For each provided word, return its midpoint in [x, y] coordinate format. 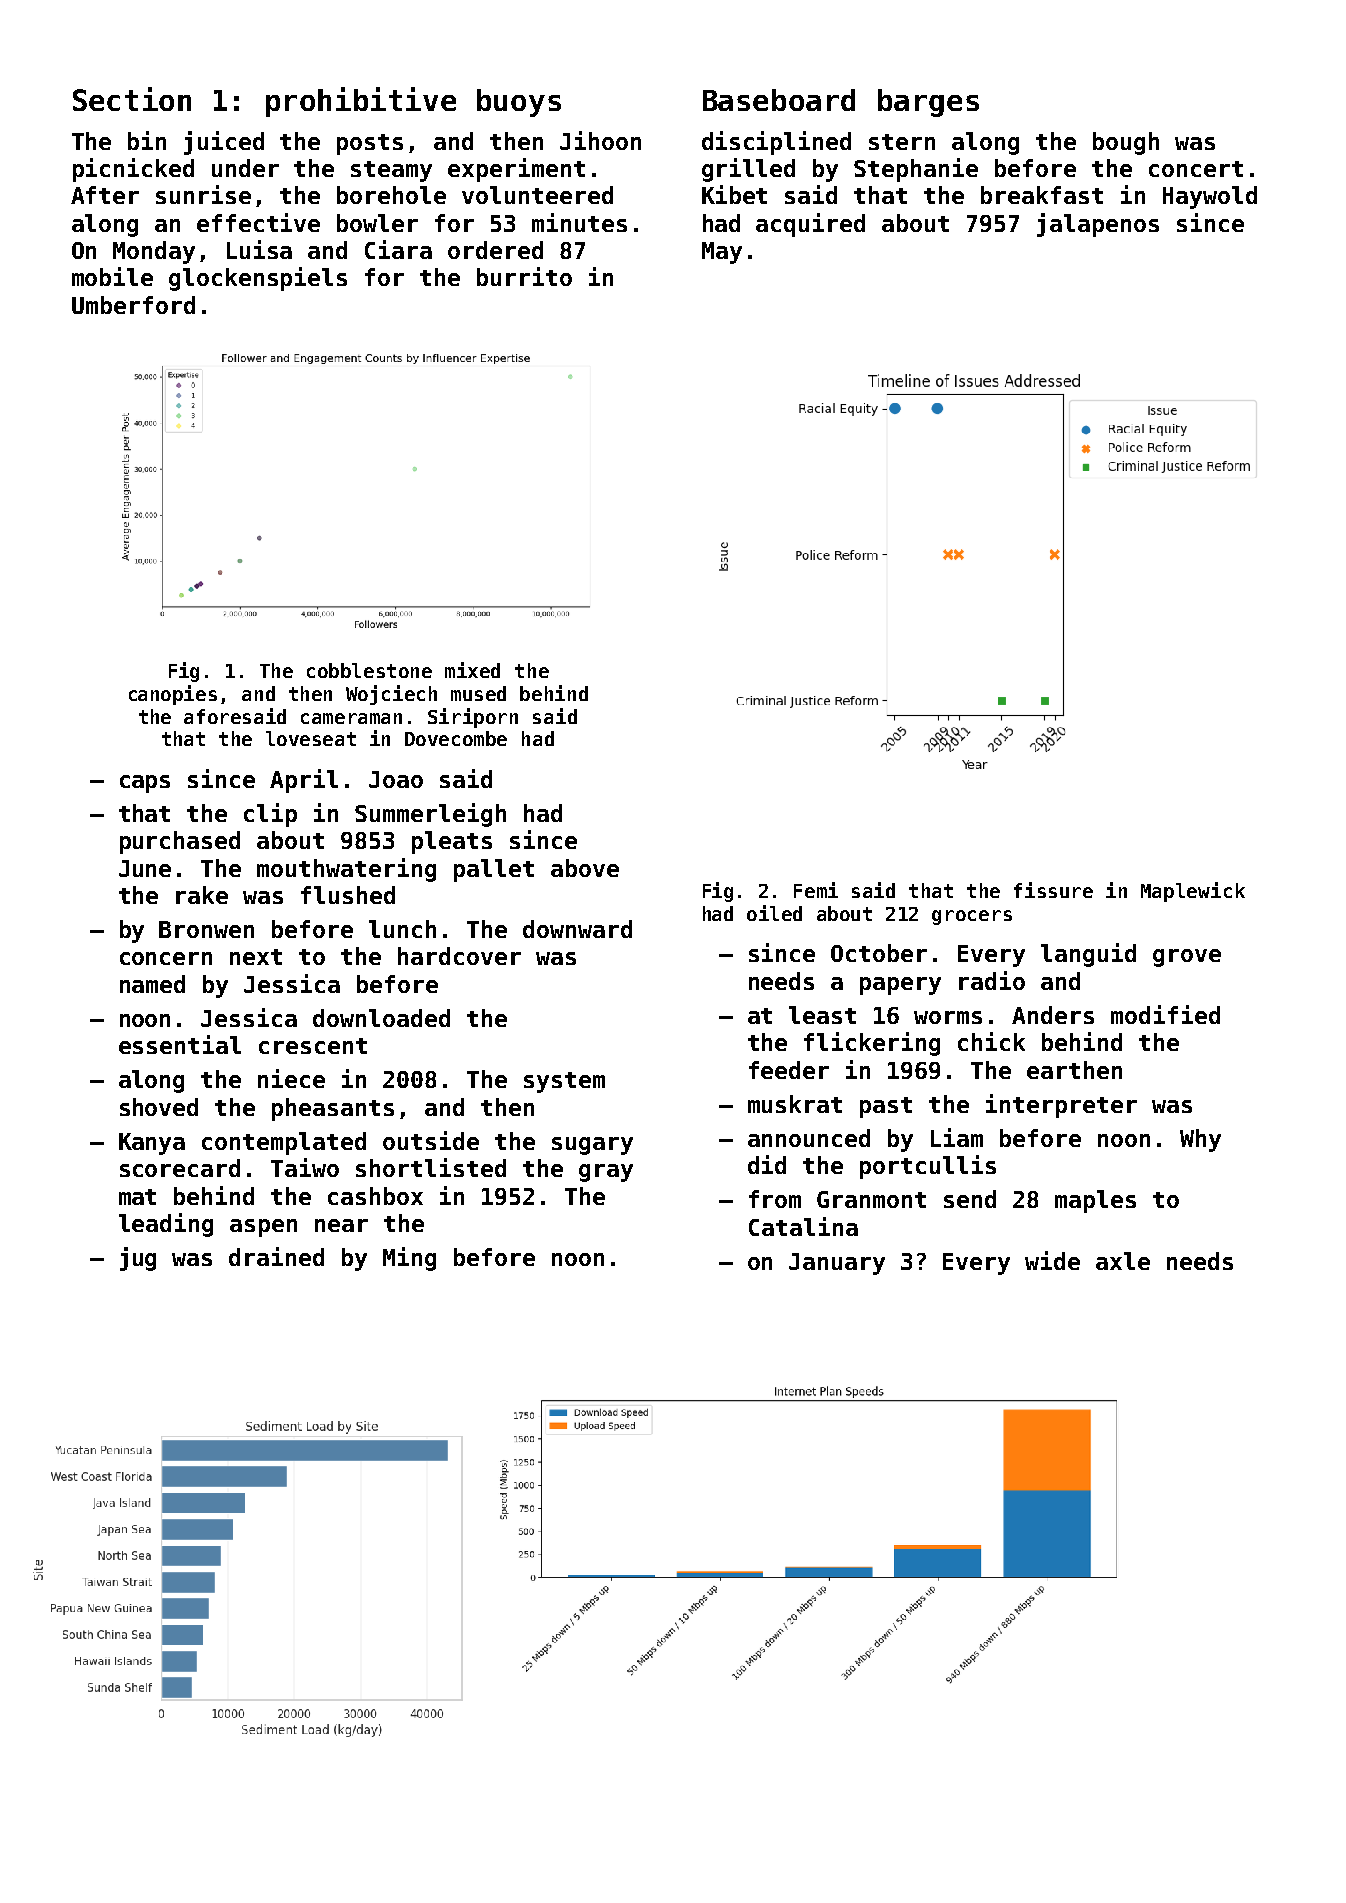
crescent [313, 1046]
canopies [173, 695]
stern [902, 142]
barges [928, 103]
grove [1187, 958]
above [585, 868]
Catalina [803, 1226]
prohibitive [361, 102]
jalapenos [1098, 225]
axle [1123, 1261]
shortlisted [431, 1167]
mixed [472, 670]
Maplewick [1193, 892]
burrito [524, 276]
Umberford [133, 305]
